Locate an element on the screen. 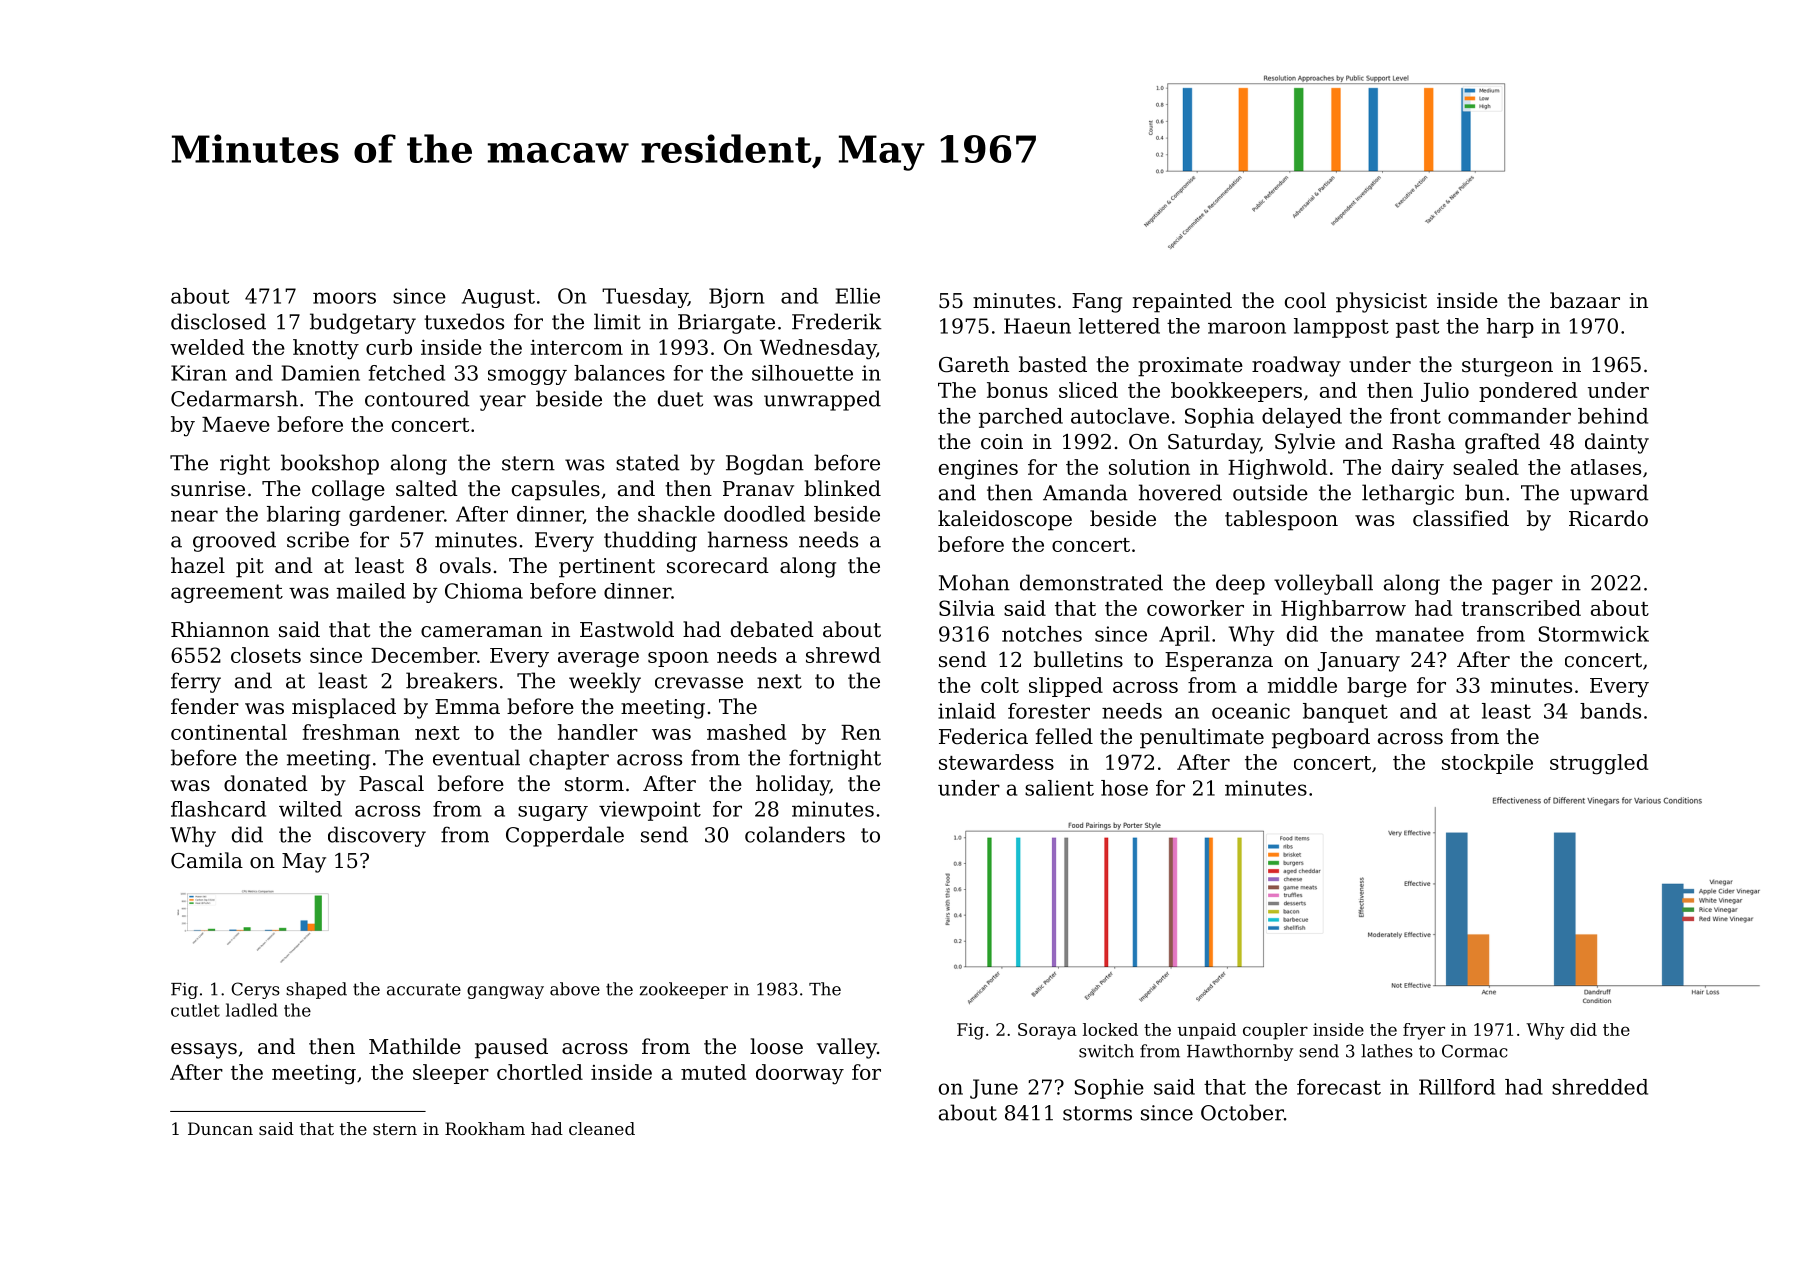 Image resolution: width=1819 pixels, height=1286 pixels. Sophie is located at coordinates (1109, 1089).
